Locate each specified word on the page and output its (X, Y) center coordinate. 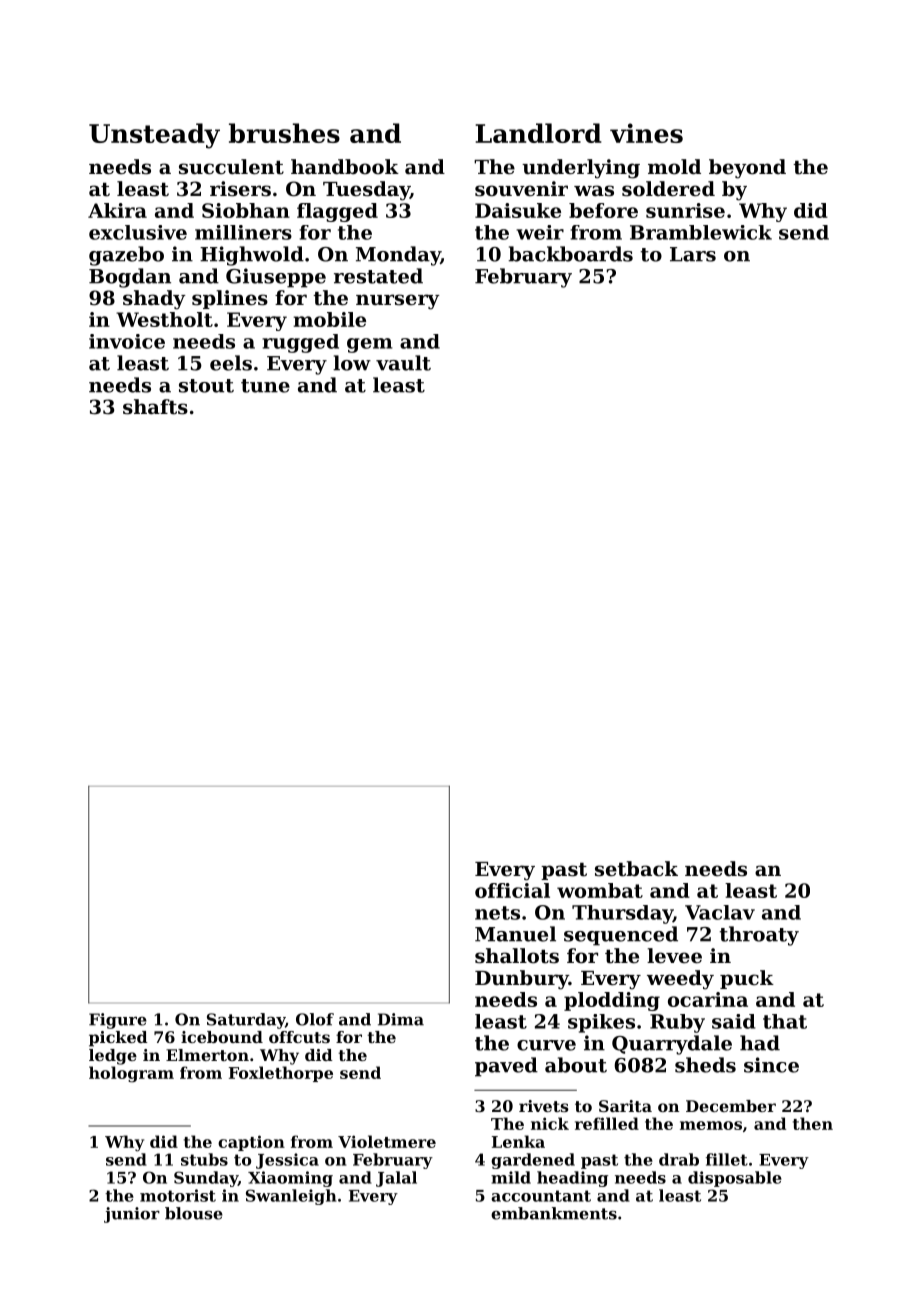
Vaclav (720, 912)
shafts (155, 407)
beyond (747, 169)
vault (403, 363)
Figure (118, 1021)
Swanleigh (291, 1197)
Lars (693, 254)
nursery (398, 302)
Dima (401, 1019)
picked (118, 1039)
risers (240, 189)
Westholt (164, 319)
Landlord (538, 133)
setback (636, 869)
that (785, 1021)
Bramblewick (701, 232)
